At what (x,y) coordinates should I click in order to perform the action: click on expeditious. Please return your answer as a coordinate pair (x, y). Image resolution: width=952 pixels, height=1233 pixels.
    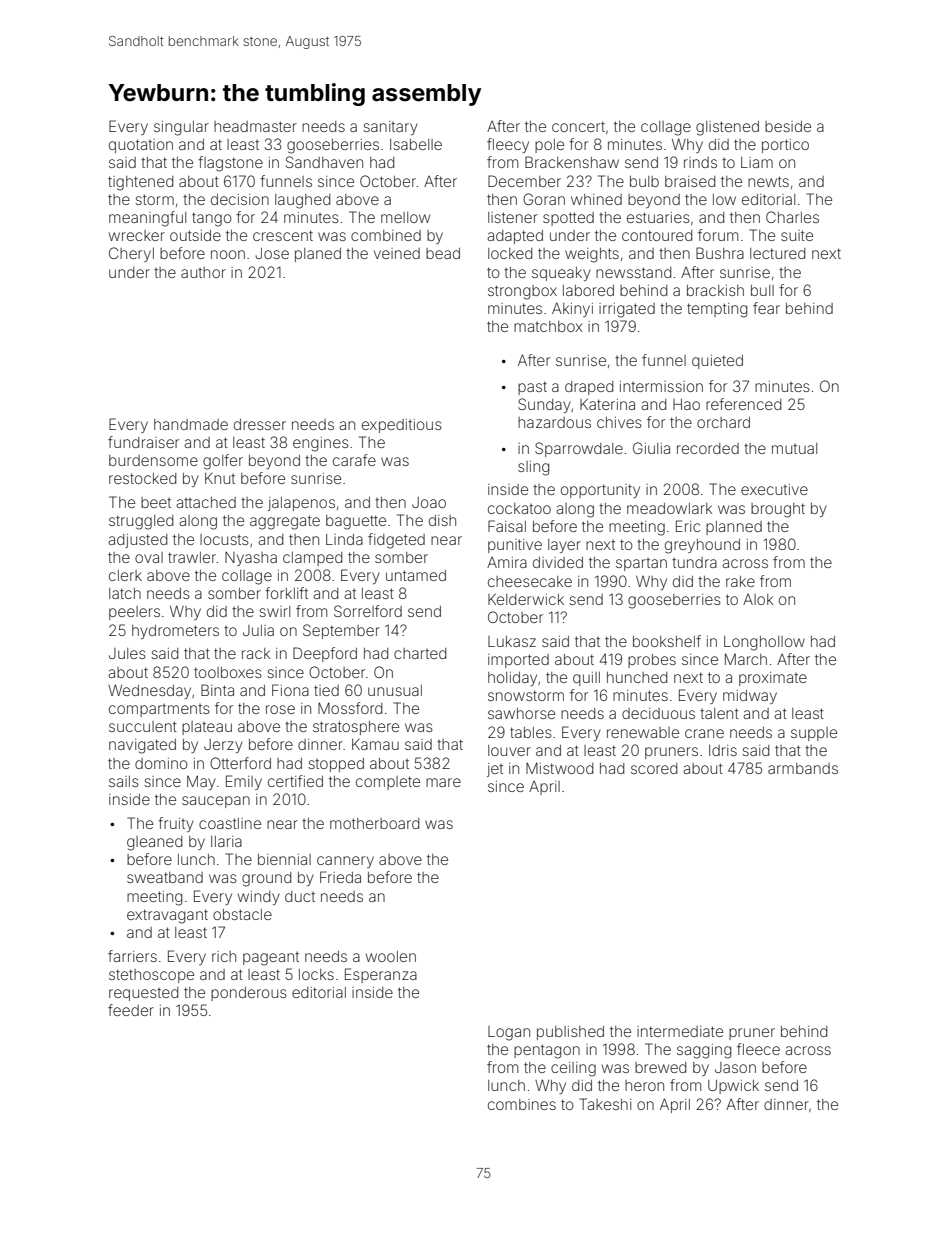
    Looking at the image, I should click on (402, 426).
